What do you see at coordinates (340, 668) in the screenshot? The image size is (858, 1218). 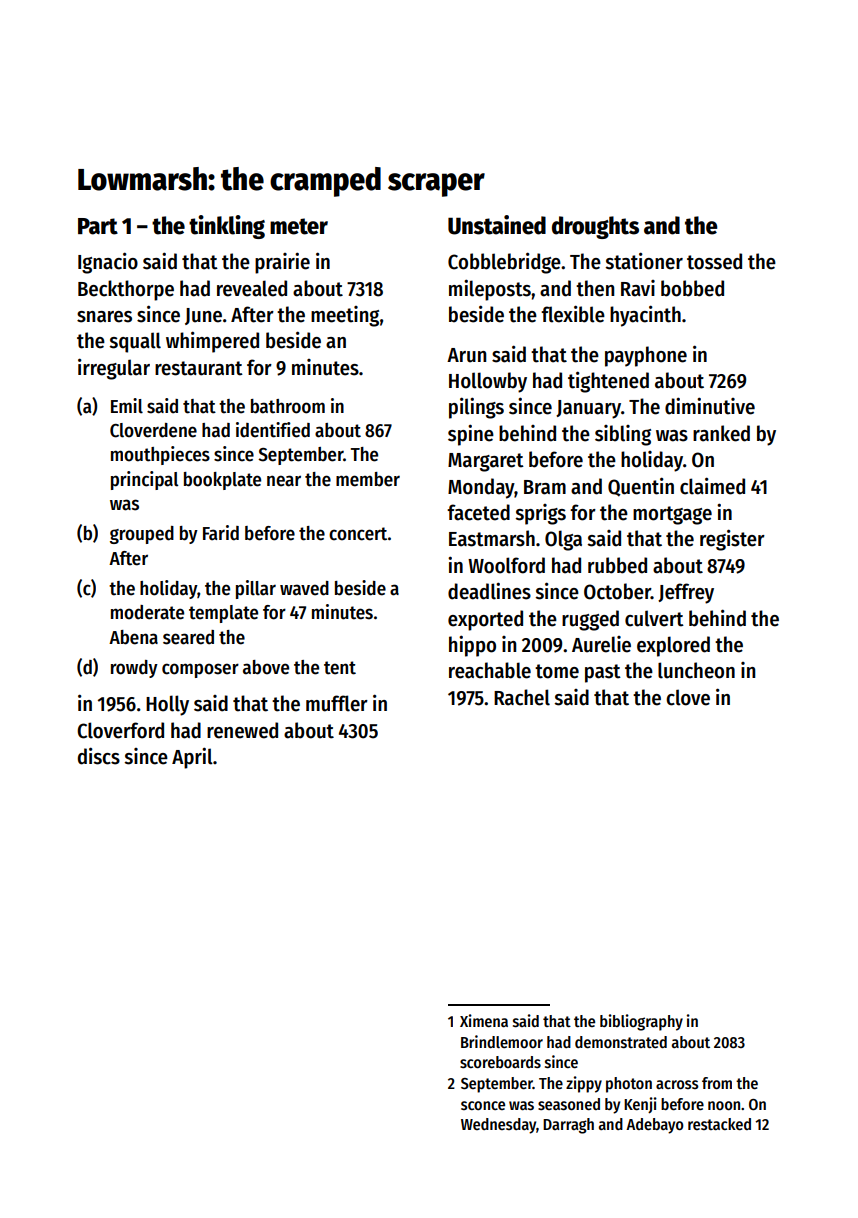 I see `tent` at bounding box center [340, 668].
